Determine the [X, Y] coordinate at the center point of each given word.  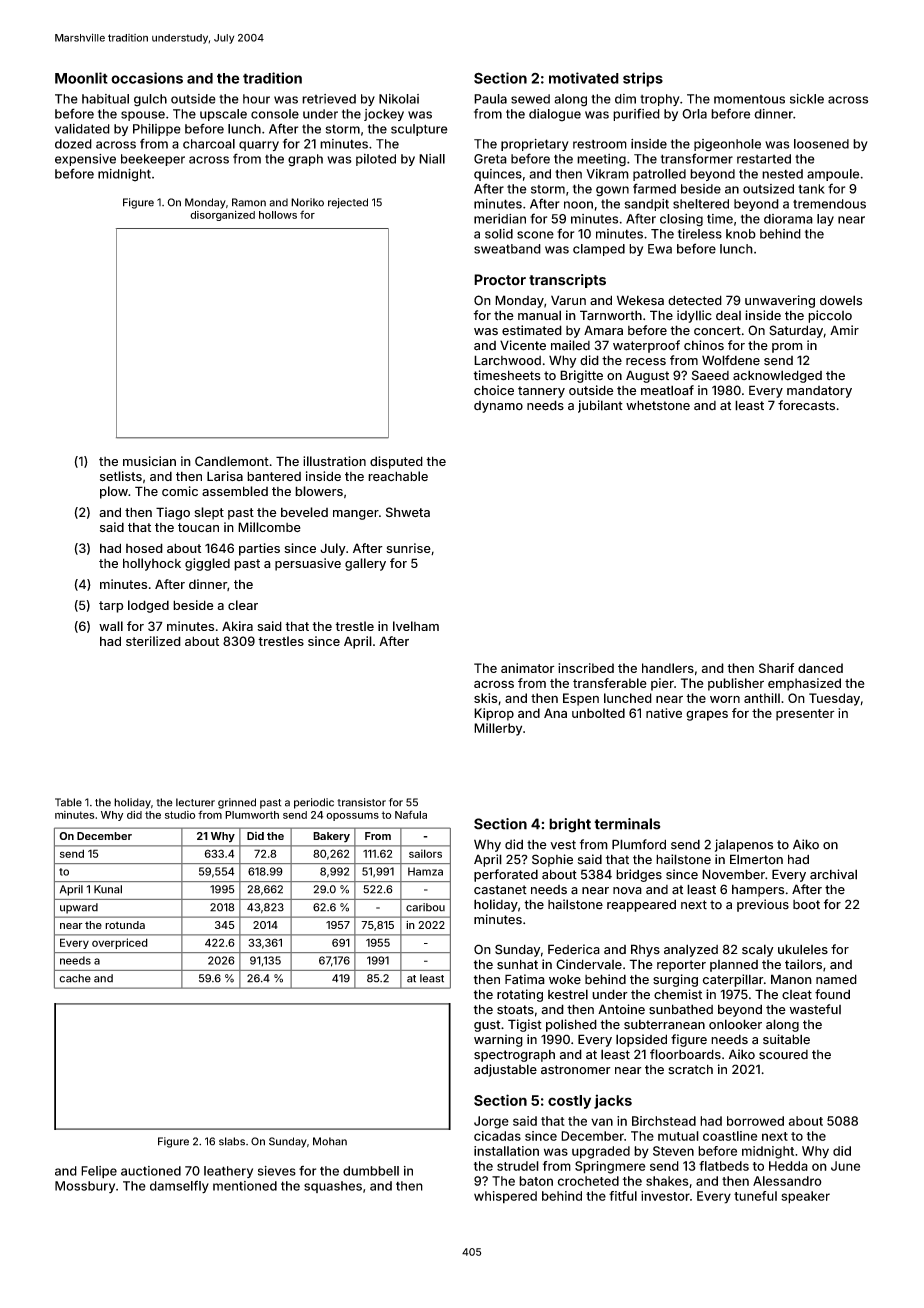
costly [569, 1102]
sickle [807, 99]
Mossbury [85, 1187]
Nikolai [399, 99]
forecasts [806, 405]
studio [180, 815]
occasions [147, 78]
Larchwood [507, 360]
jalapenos [744, 845]
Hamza [425, 871]
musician [149, 461]
